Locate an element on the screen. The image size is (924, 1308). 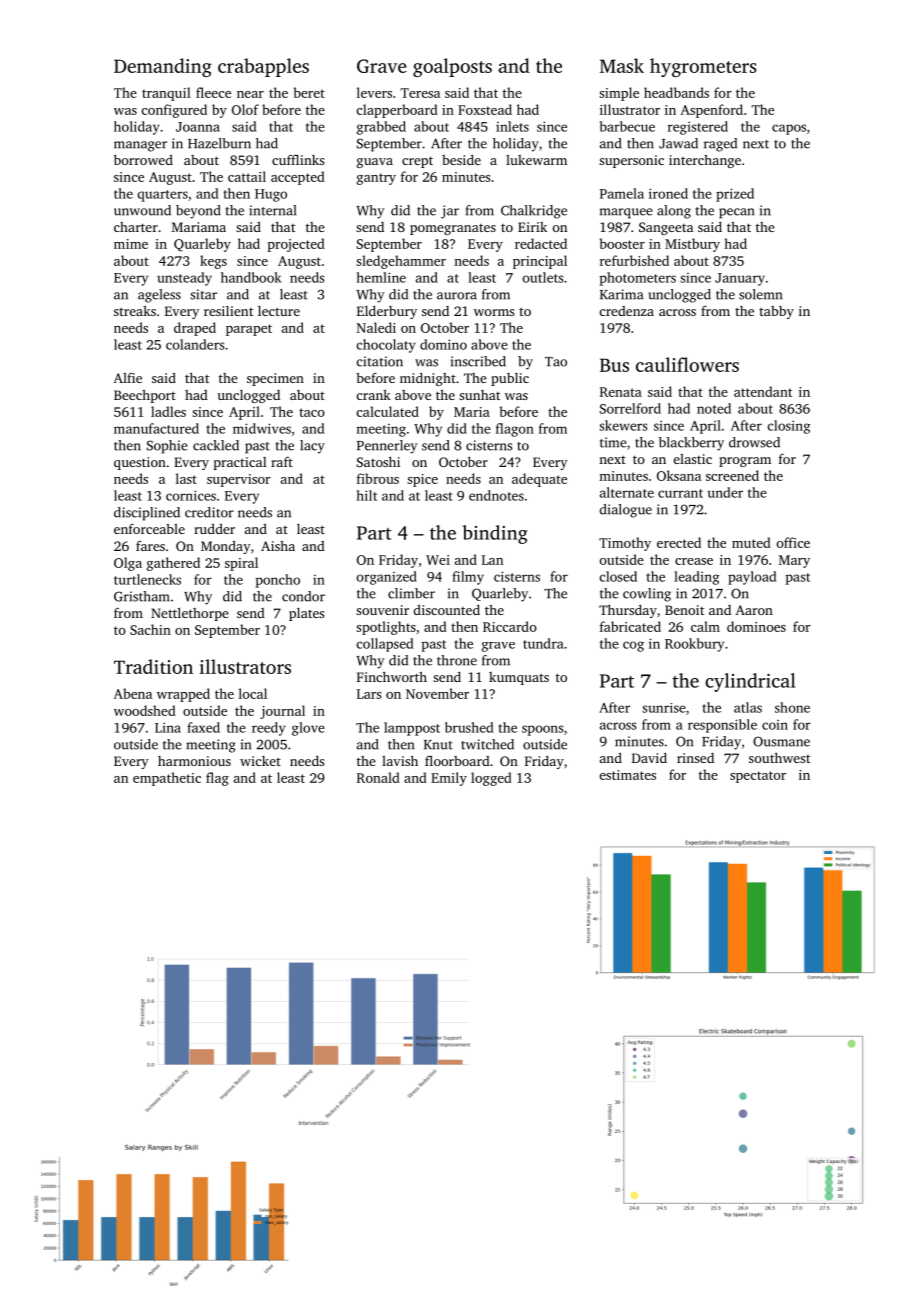
Aaron is located at coordinates (754, 610).
